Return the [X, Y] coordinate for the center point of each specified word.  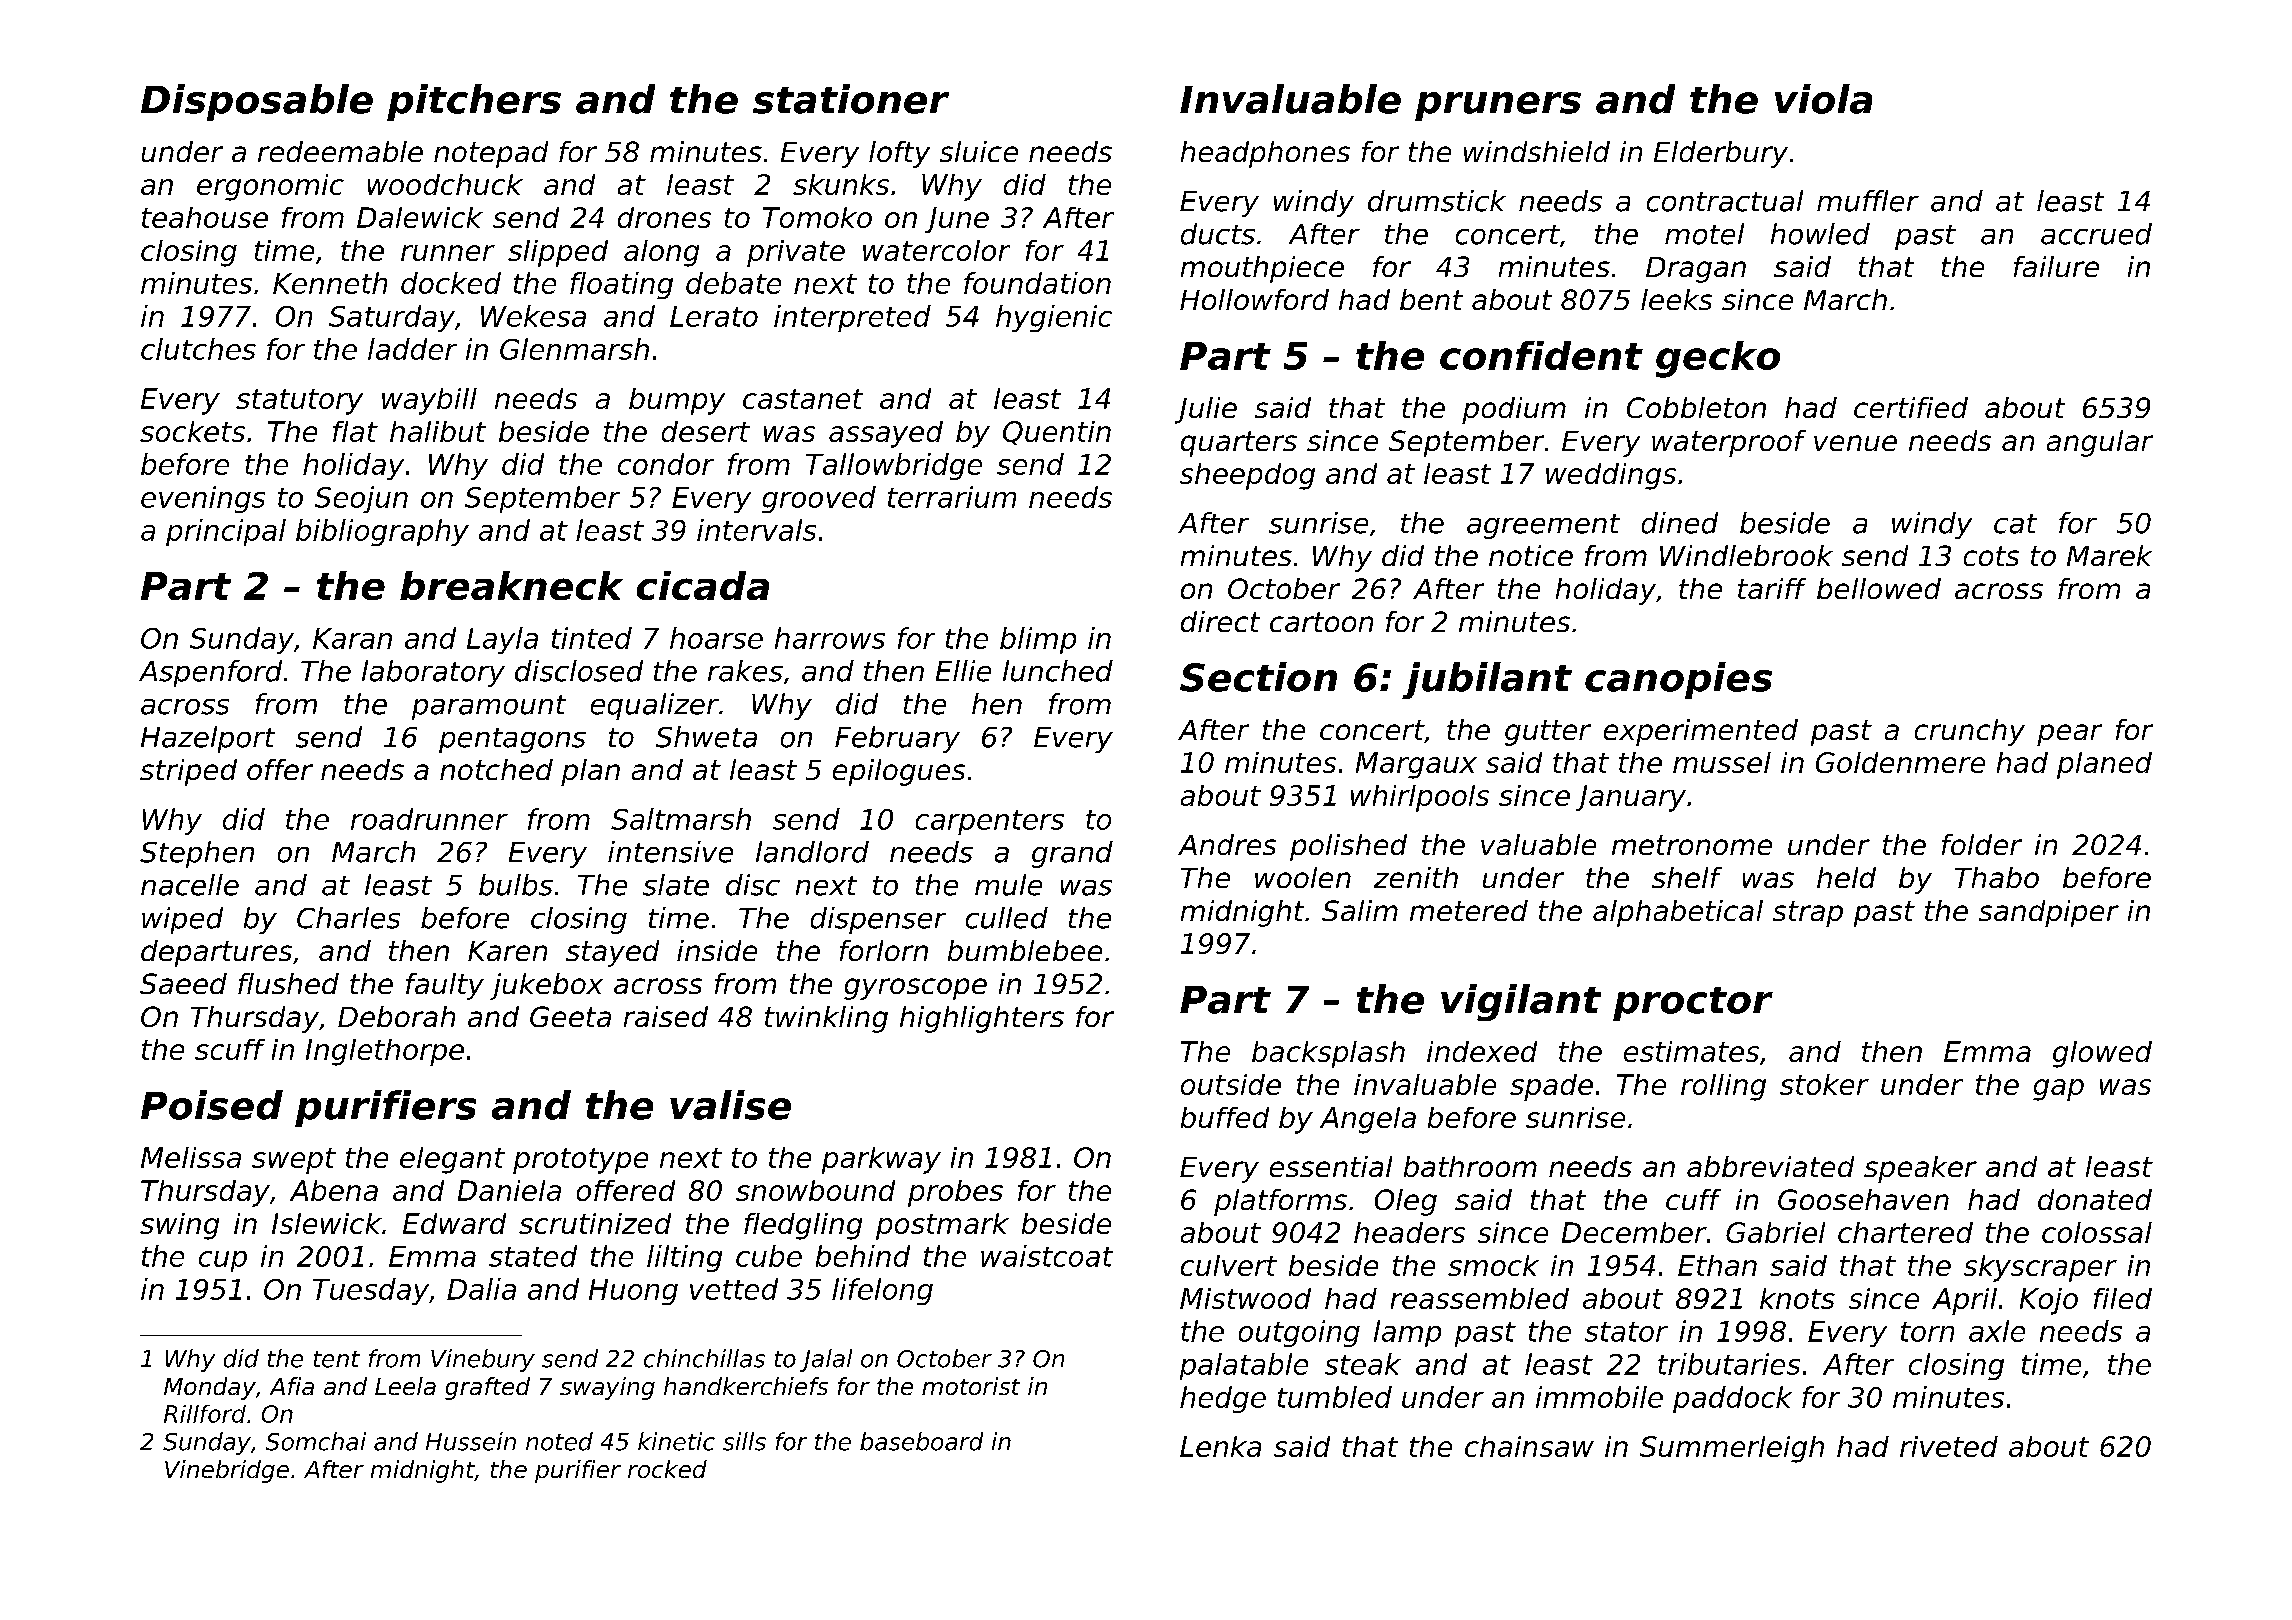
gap [2058, 1090]
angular [2100, 443]
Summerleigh [1732, 1449]
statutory [299, 402]
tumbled [1335, 1397]
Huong [633, 1292]
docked [451, 283]
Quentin [1057, 433]
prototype [580, 1161]
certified [1911, 407]
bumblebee [1025, 950]
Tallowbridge [894, 466]
